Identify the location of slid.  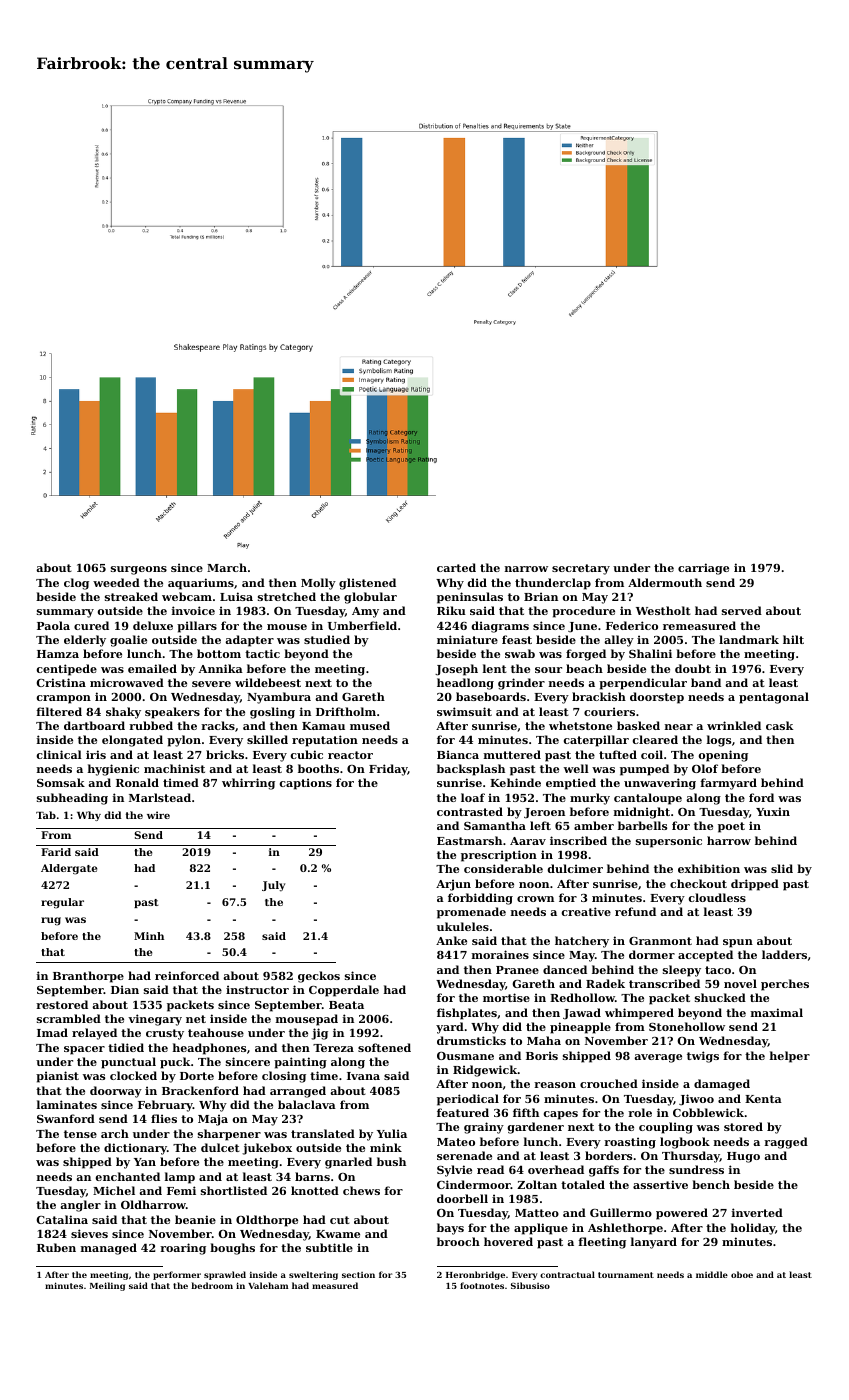
(782, 868).
